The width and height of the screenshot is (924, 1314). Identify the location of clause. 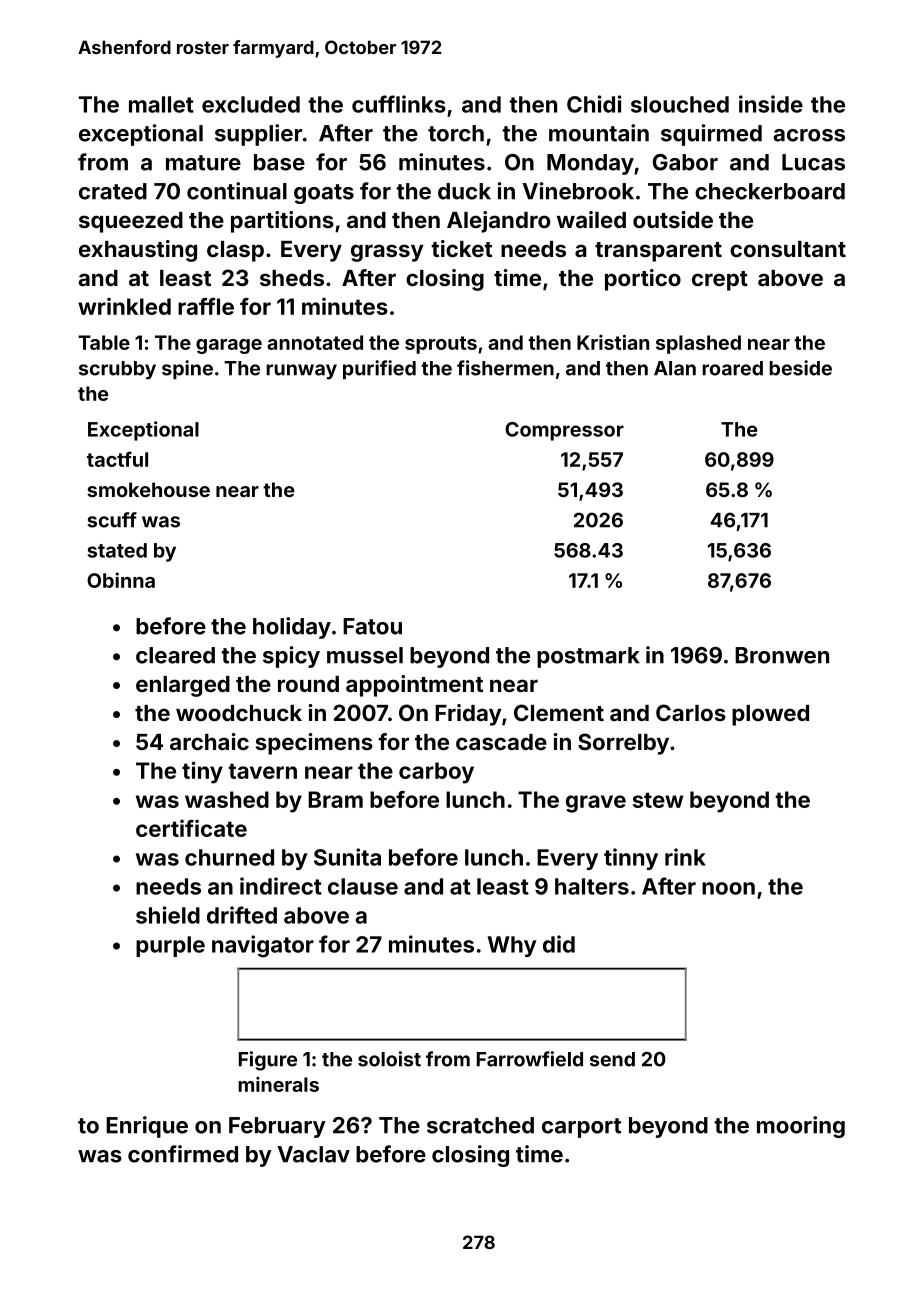
(363, 886).
